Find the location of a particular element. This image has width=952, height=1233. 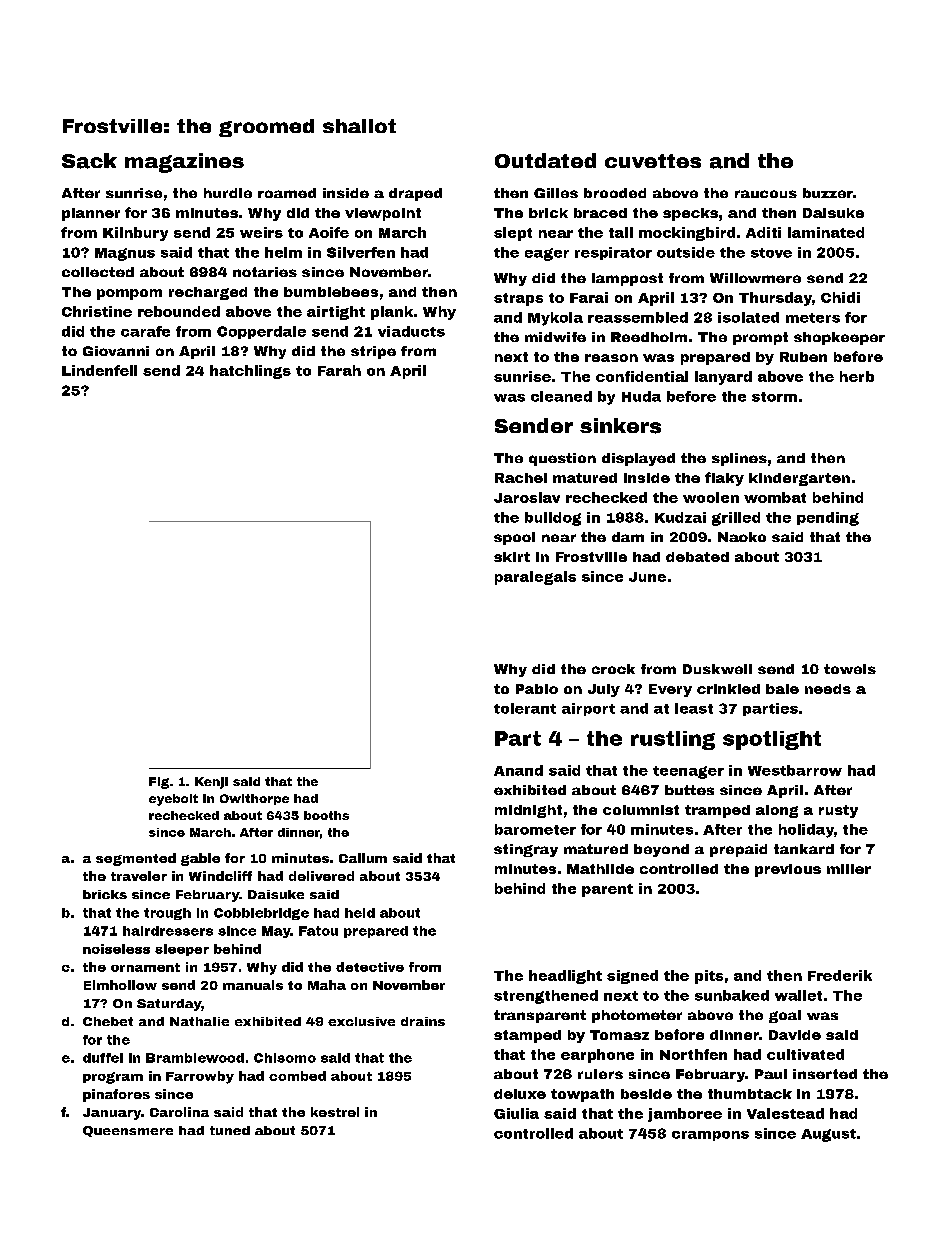

wombat is located at coordinates (775, 497).
